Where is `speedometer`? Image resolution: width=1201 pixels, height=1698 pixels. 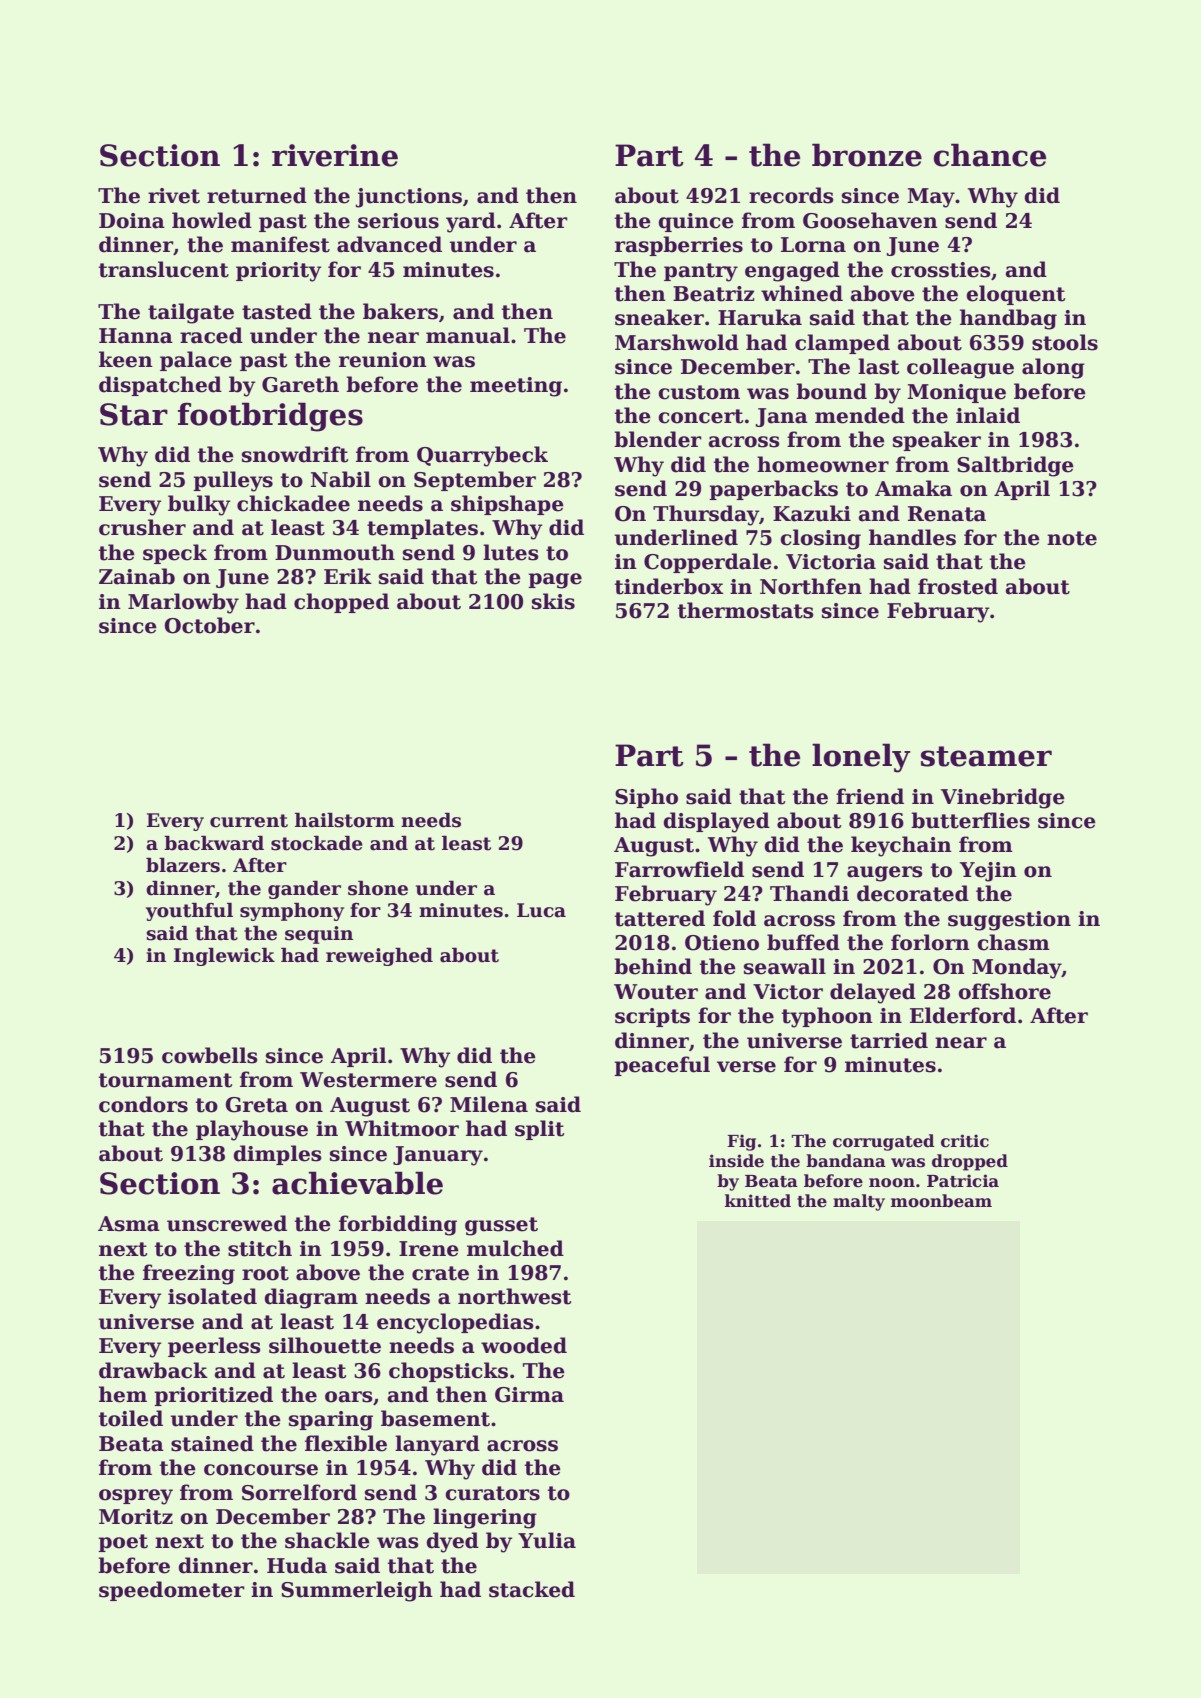
speedometer is located at coordinates (172, 1591).
